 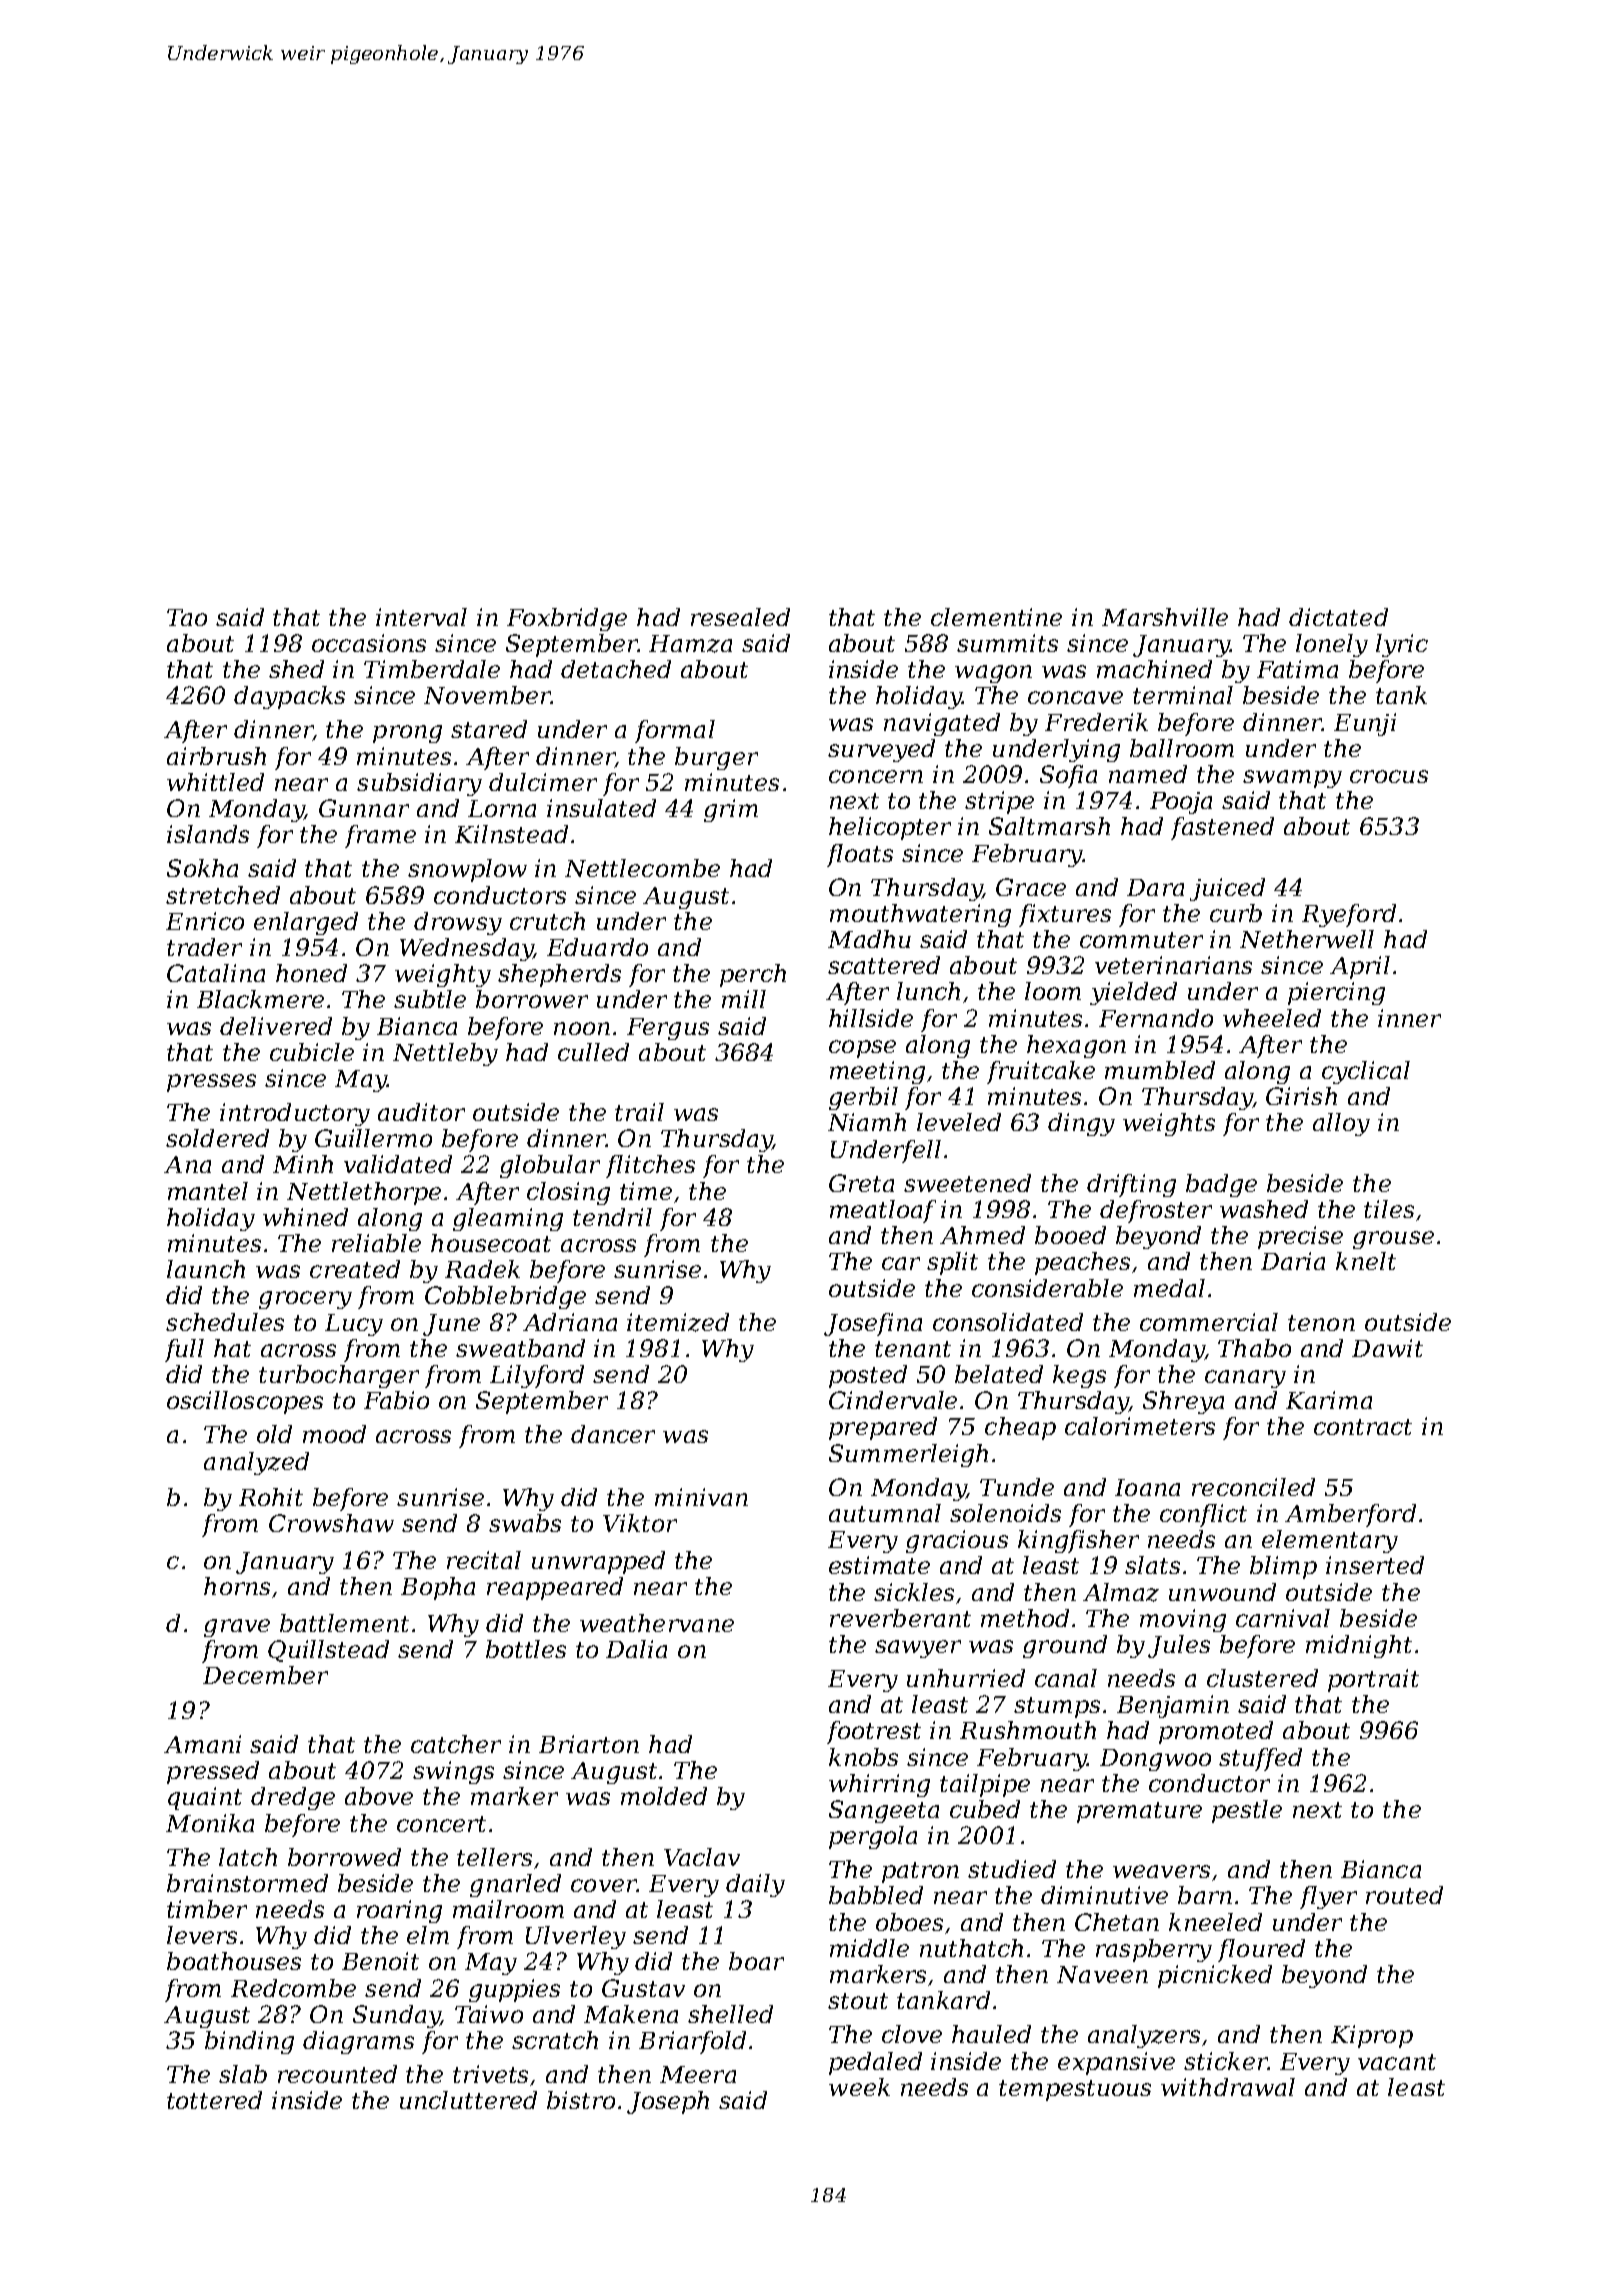 I want to click on uncluttered, so click(x=468, y=2100).
